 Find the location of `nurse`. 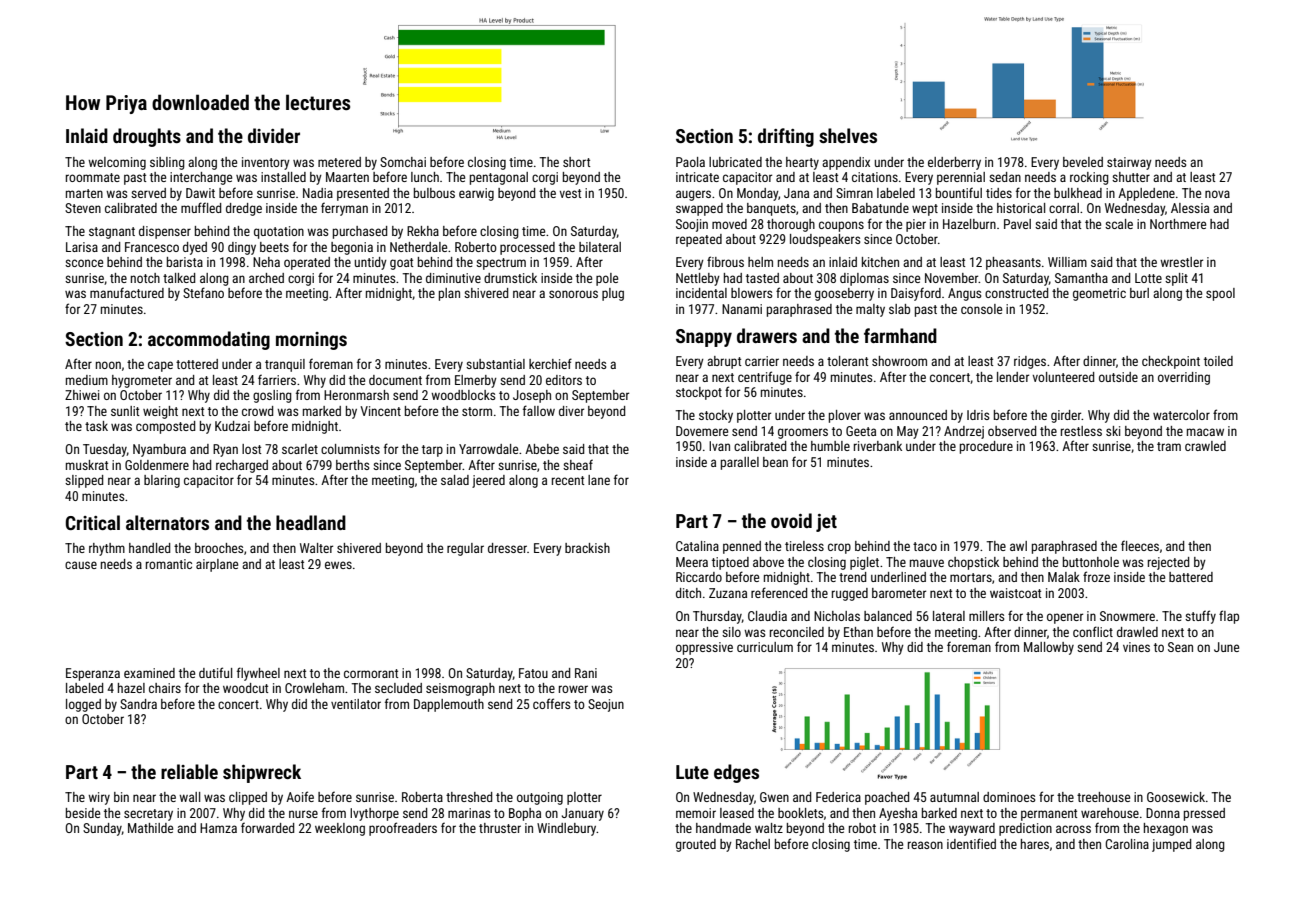

nurse is located at coordinates (303, 814).
